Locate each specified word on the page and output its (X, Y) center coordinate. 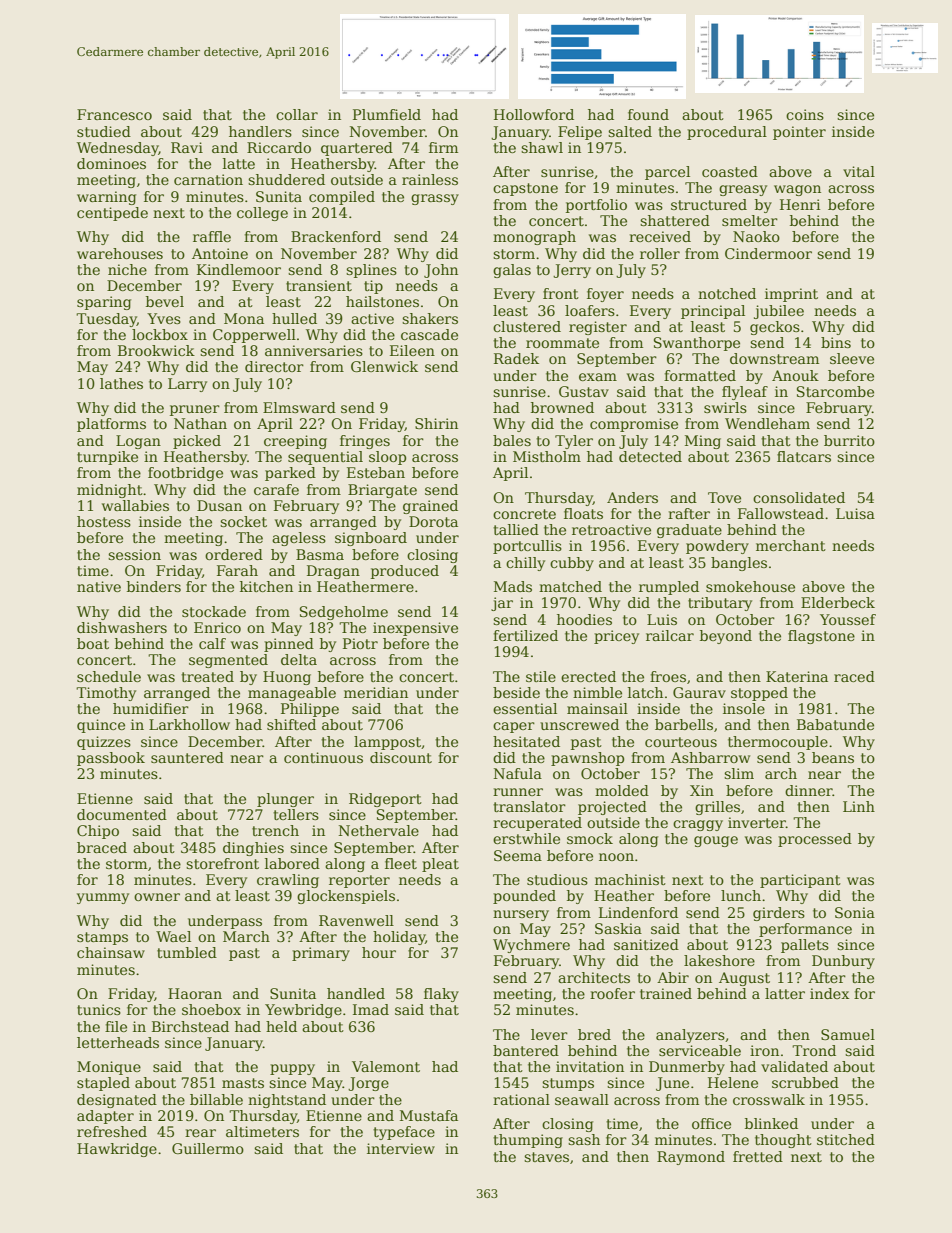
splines (371, 271)
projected (612, 808)
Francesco (114, 114)
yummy (103, 898)
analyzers (690, 1036)
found (648, 114)
